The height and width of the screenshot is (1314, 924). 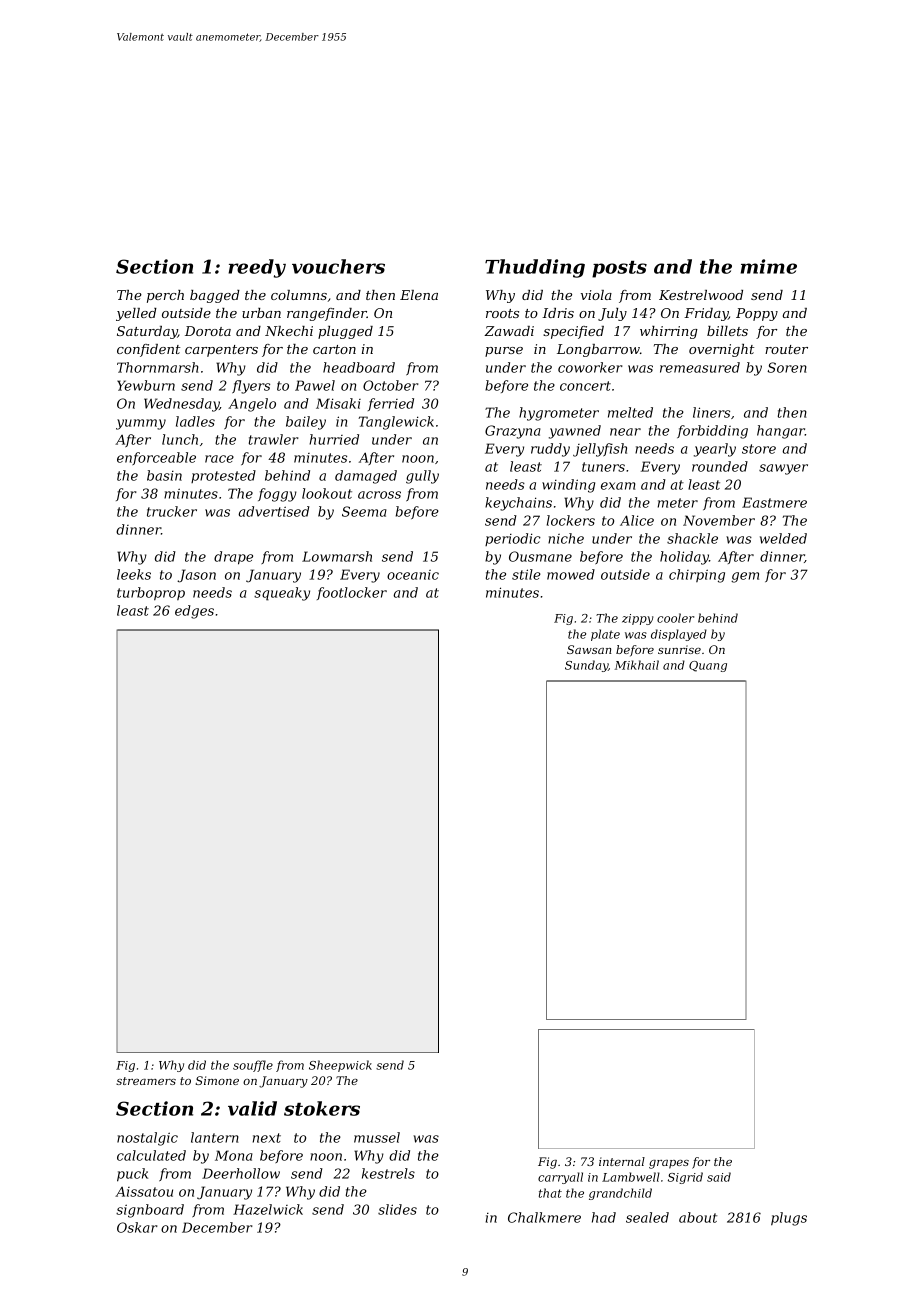 I want to click on leeks, so click(x=134, y=574).
